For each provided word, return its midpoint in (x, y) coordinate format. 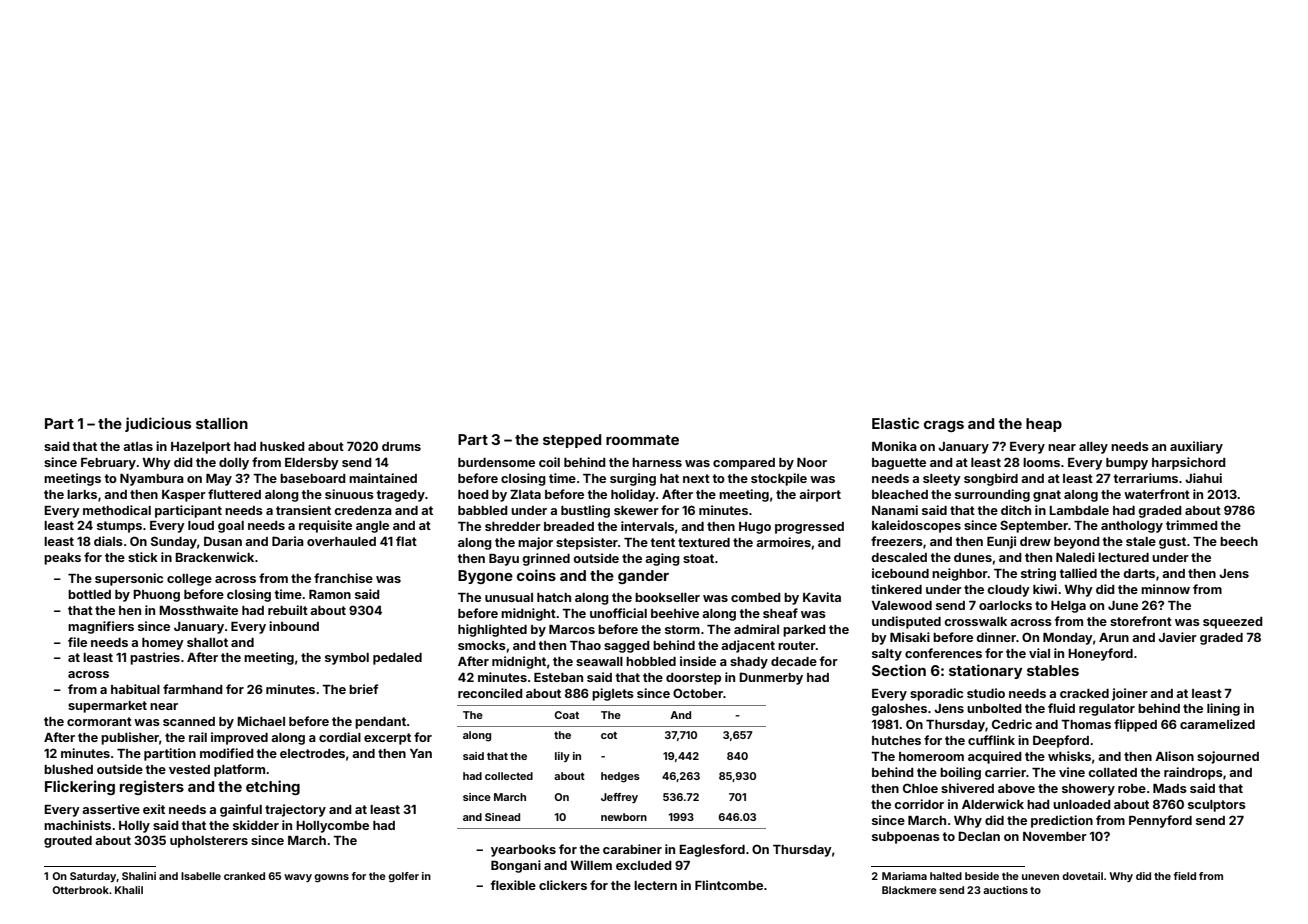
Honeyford (1100, 654)
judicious (158, 424)
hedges (620, 777)
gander (643, 577)
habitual (135, 689)
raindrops (1193, 773)
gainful (241, 810)
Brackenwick (214, 557)
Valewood (902, 605)
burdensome (496, 462)
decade (794, 661)
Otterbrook (80, 890)
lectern (655, 885)
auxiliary (1196, 447)
